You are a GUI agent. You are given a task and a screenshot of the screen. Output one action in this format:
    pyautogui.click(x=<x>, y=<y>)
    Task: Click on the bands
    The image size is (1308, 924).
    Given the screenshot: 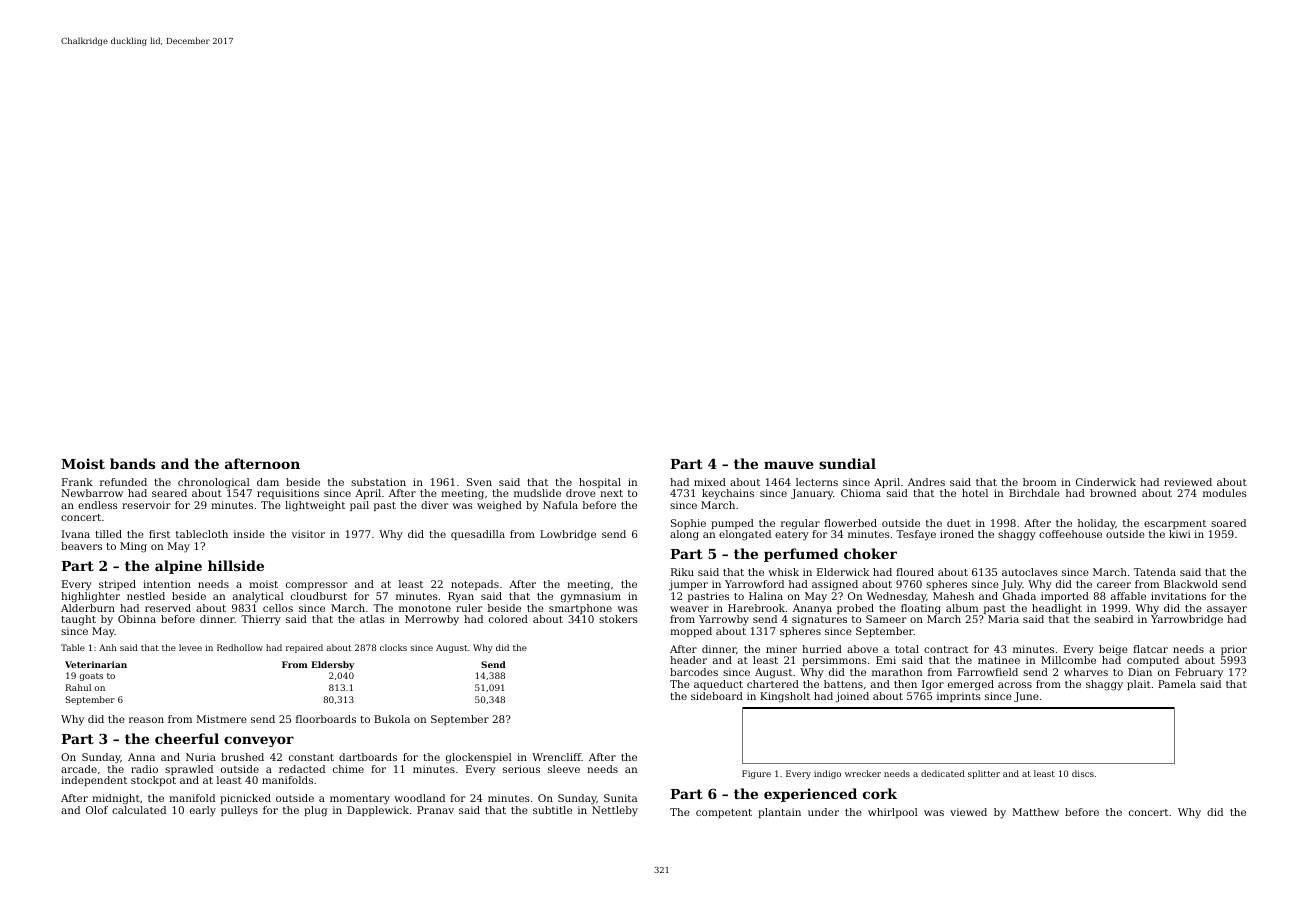 What is the action you would take?
    pyautogui.click(x=132, y=463)
